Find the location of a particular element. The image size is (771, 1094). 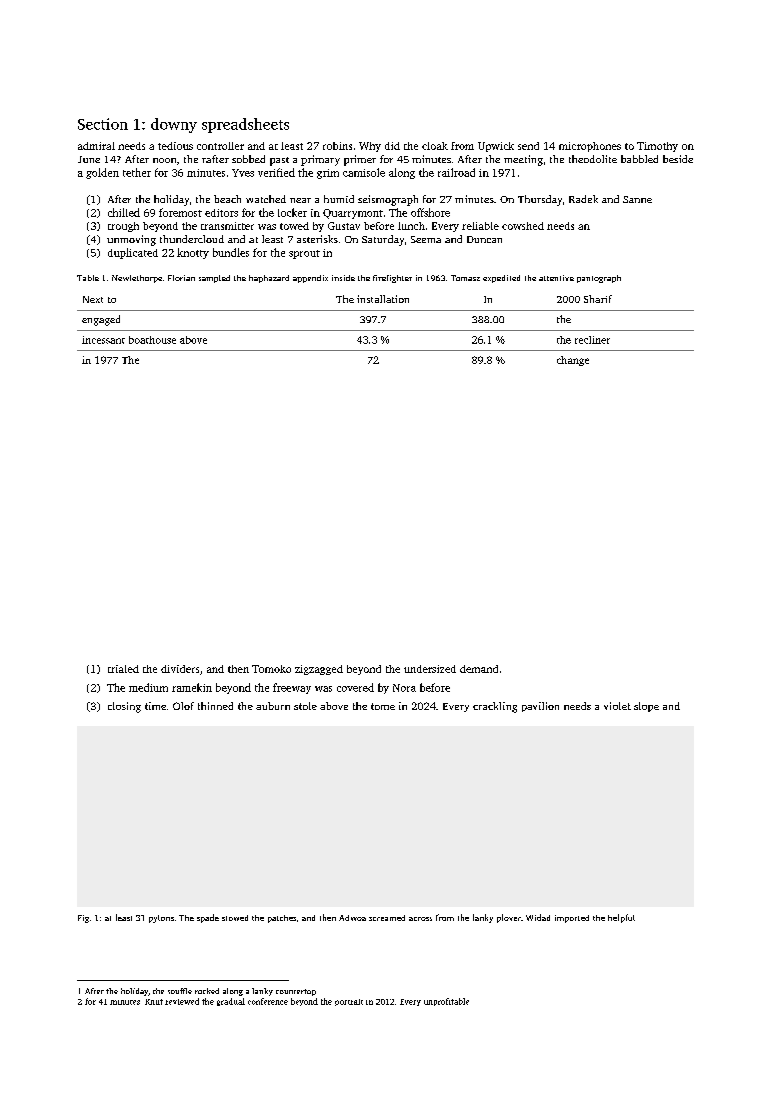

Section is located at coordinates (103, 124).
